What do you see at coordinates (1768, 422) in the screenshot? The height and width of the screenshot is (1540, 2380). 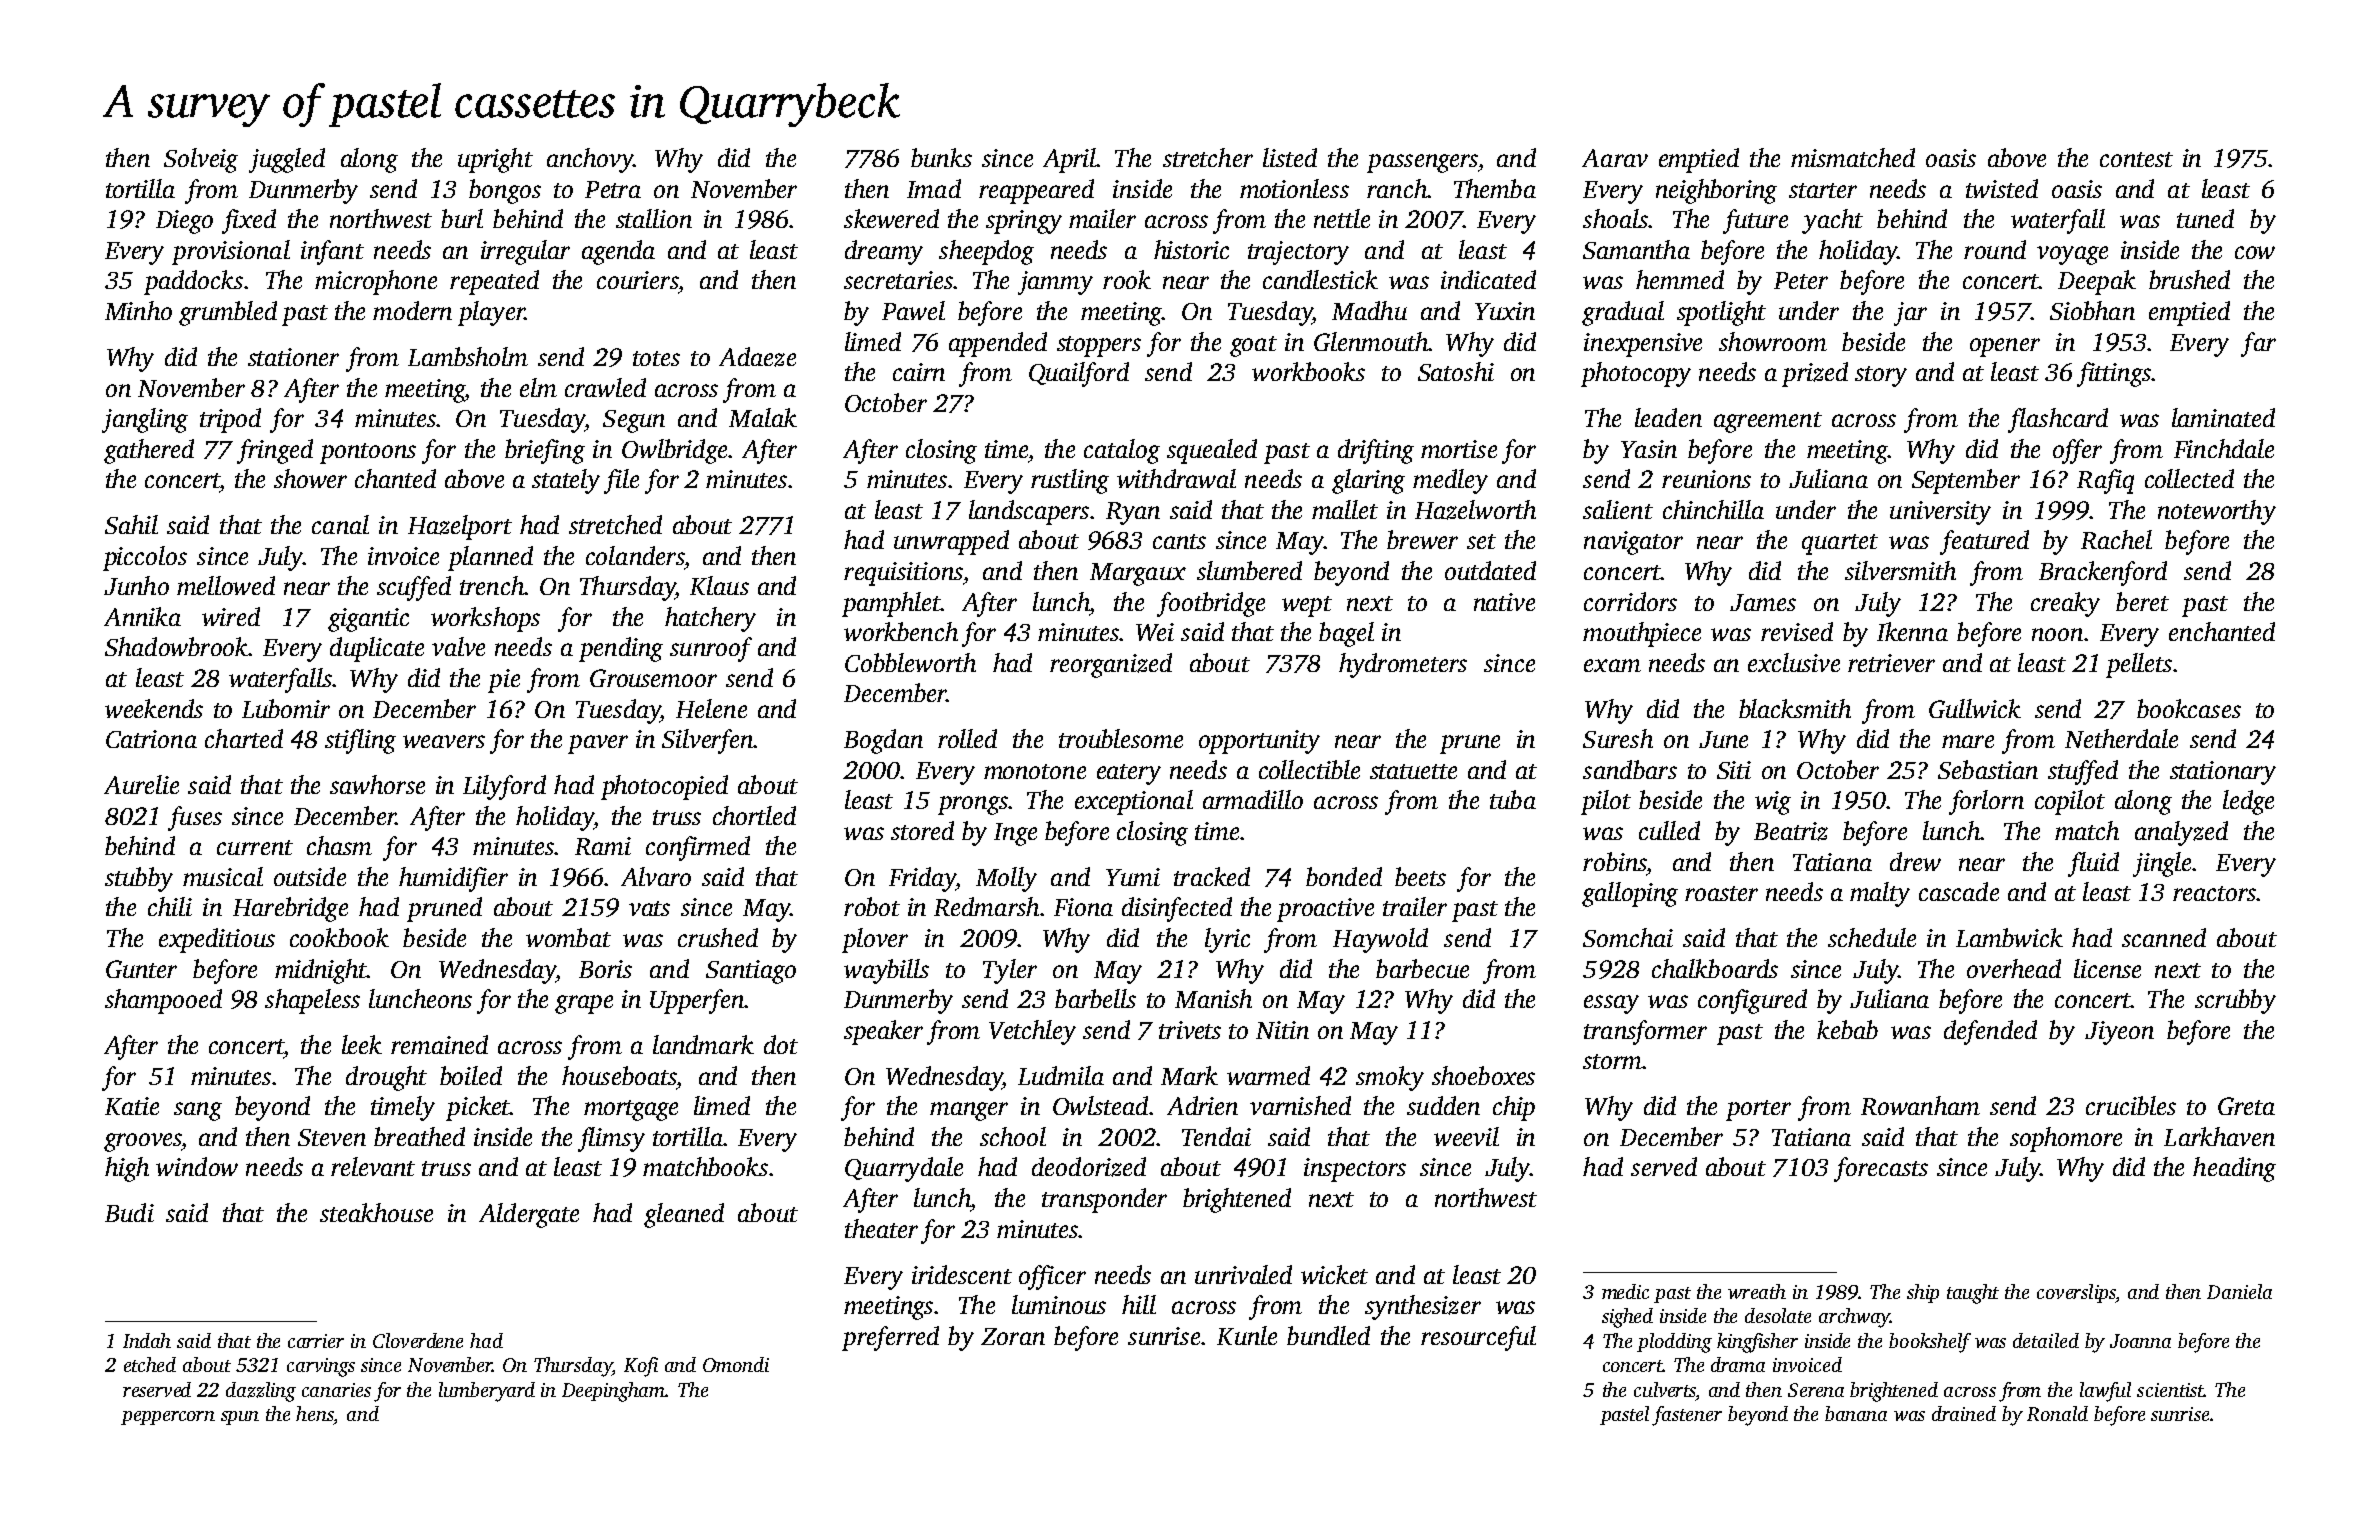 I see `agreement` at bounding box center [1768, 422].
